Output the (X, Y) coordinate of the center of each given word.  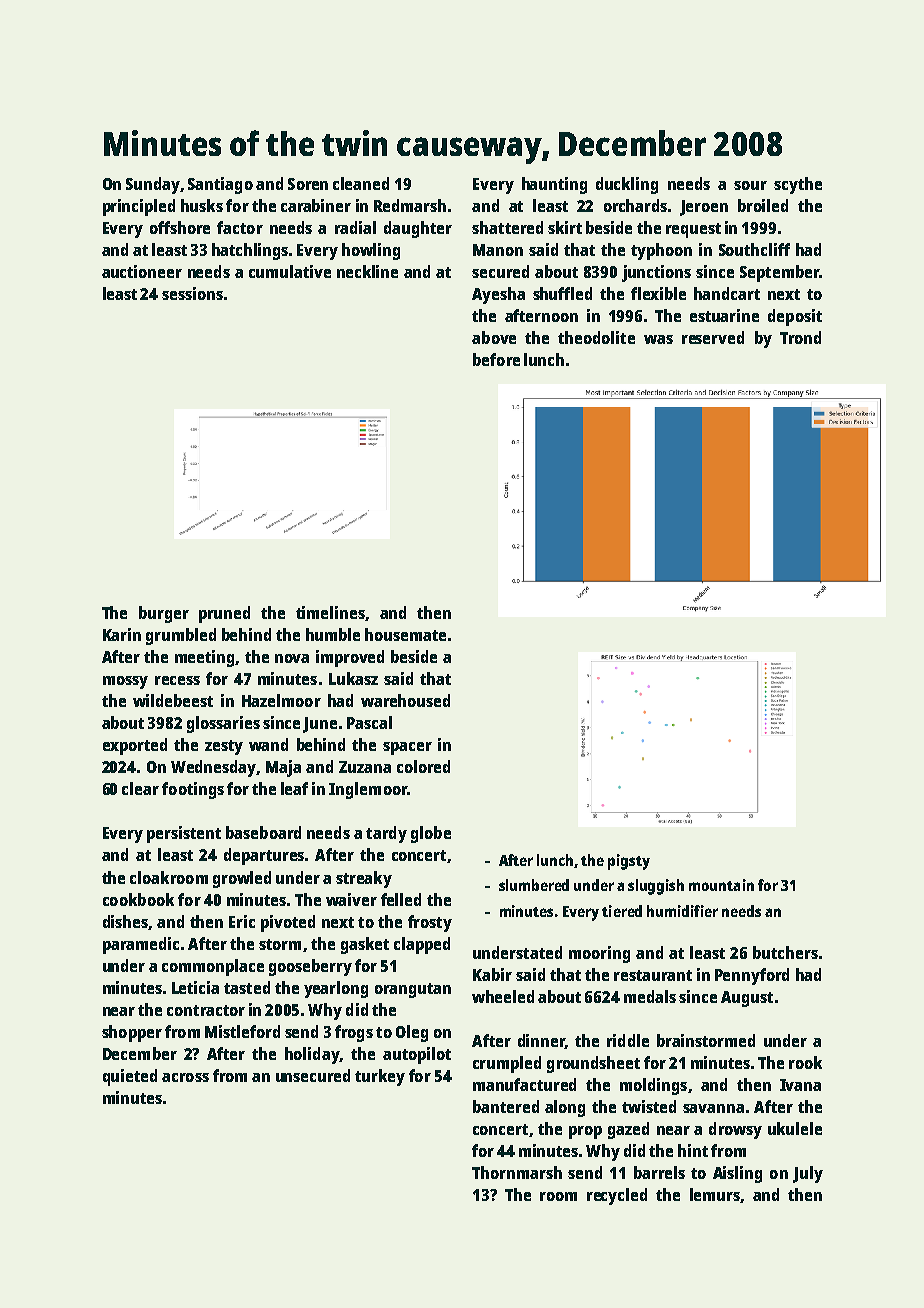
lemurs (715, 1194)
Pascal (369, 722)
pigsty (629, 862)
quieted (130, 1077)
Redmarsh (410, 205)
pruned (224, 614)
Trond (800, 337)
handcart (727, 293)
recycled (617, 1196)
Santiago (220, 185)
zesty (224, 747)
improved (350, 658)
